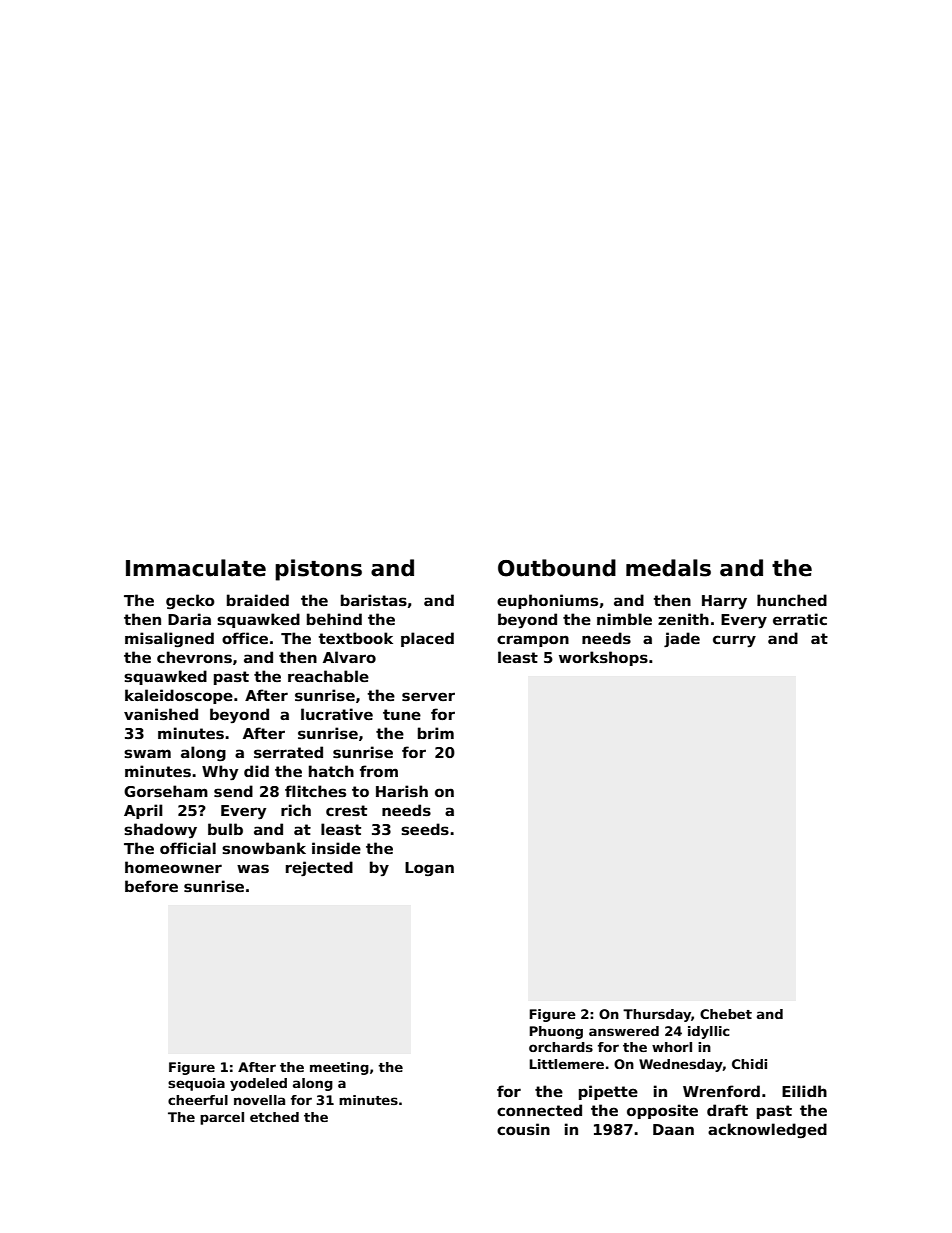 The height and width of the screenshot is (1233, 952). Describe the element at coordinates (428, 696) in the screenshot. I see `server` at that location.
